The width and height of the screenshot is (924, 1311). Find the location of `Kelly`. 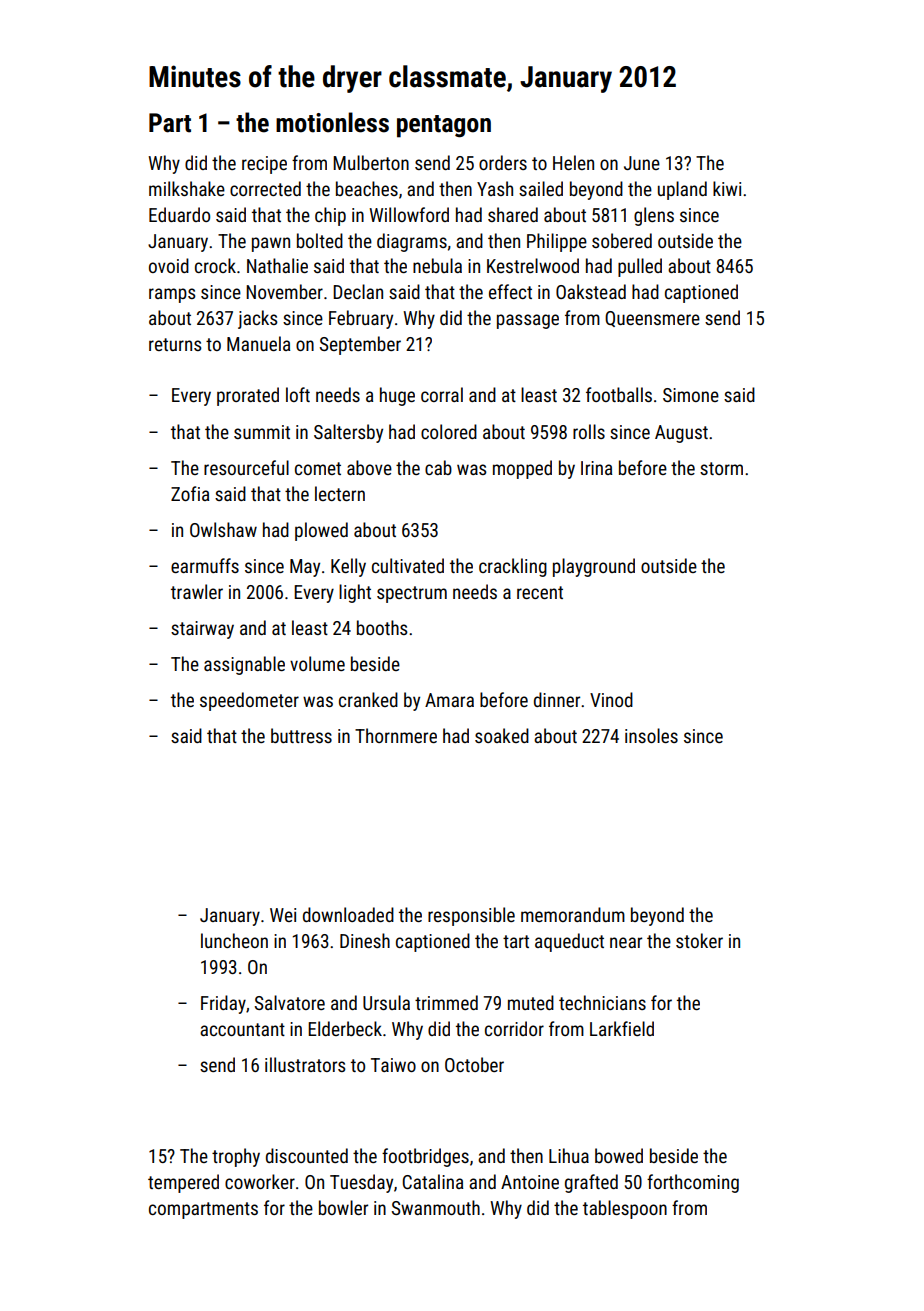

Kelly is located at coordinates (348, 567).
